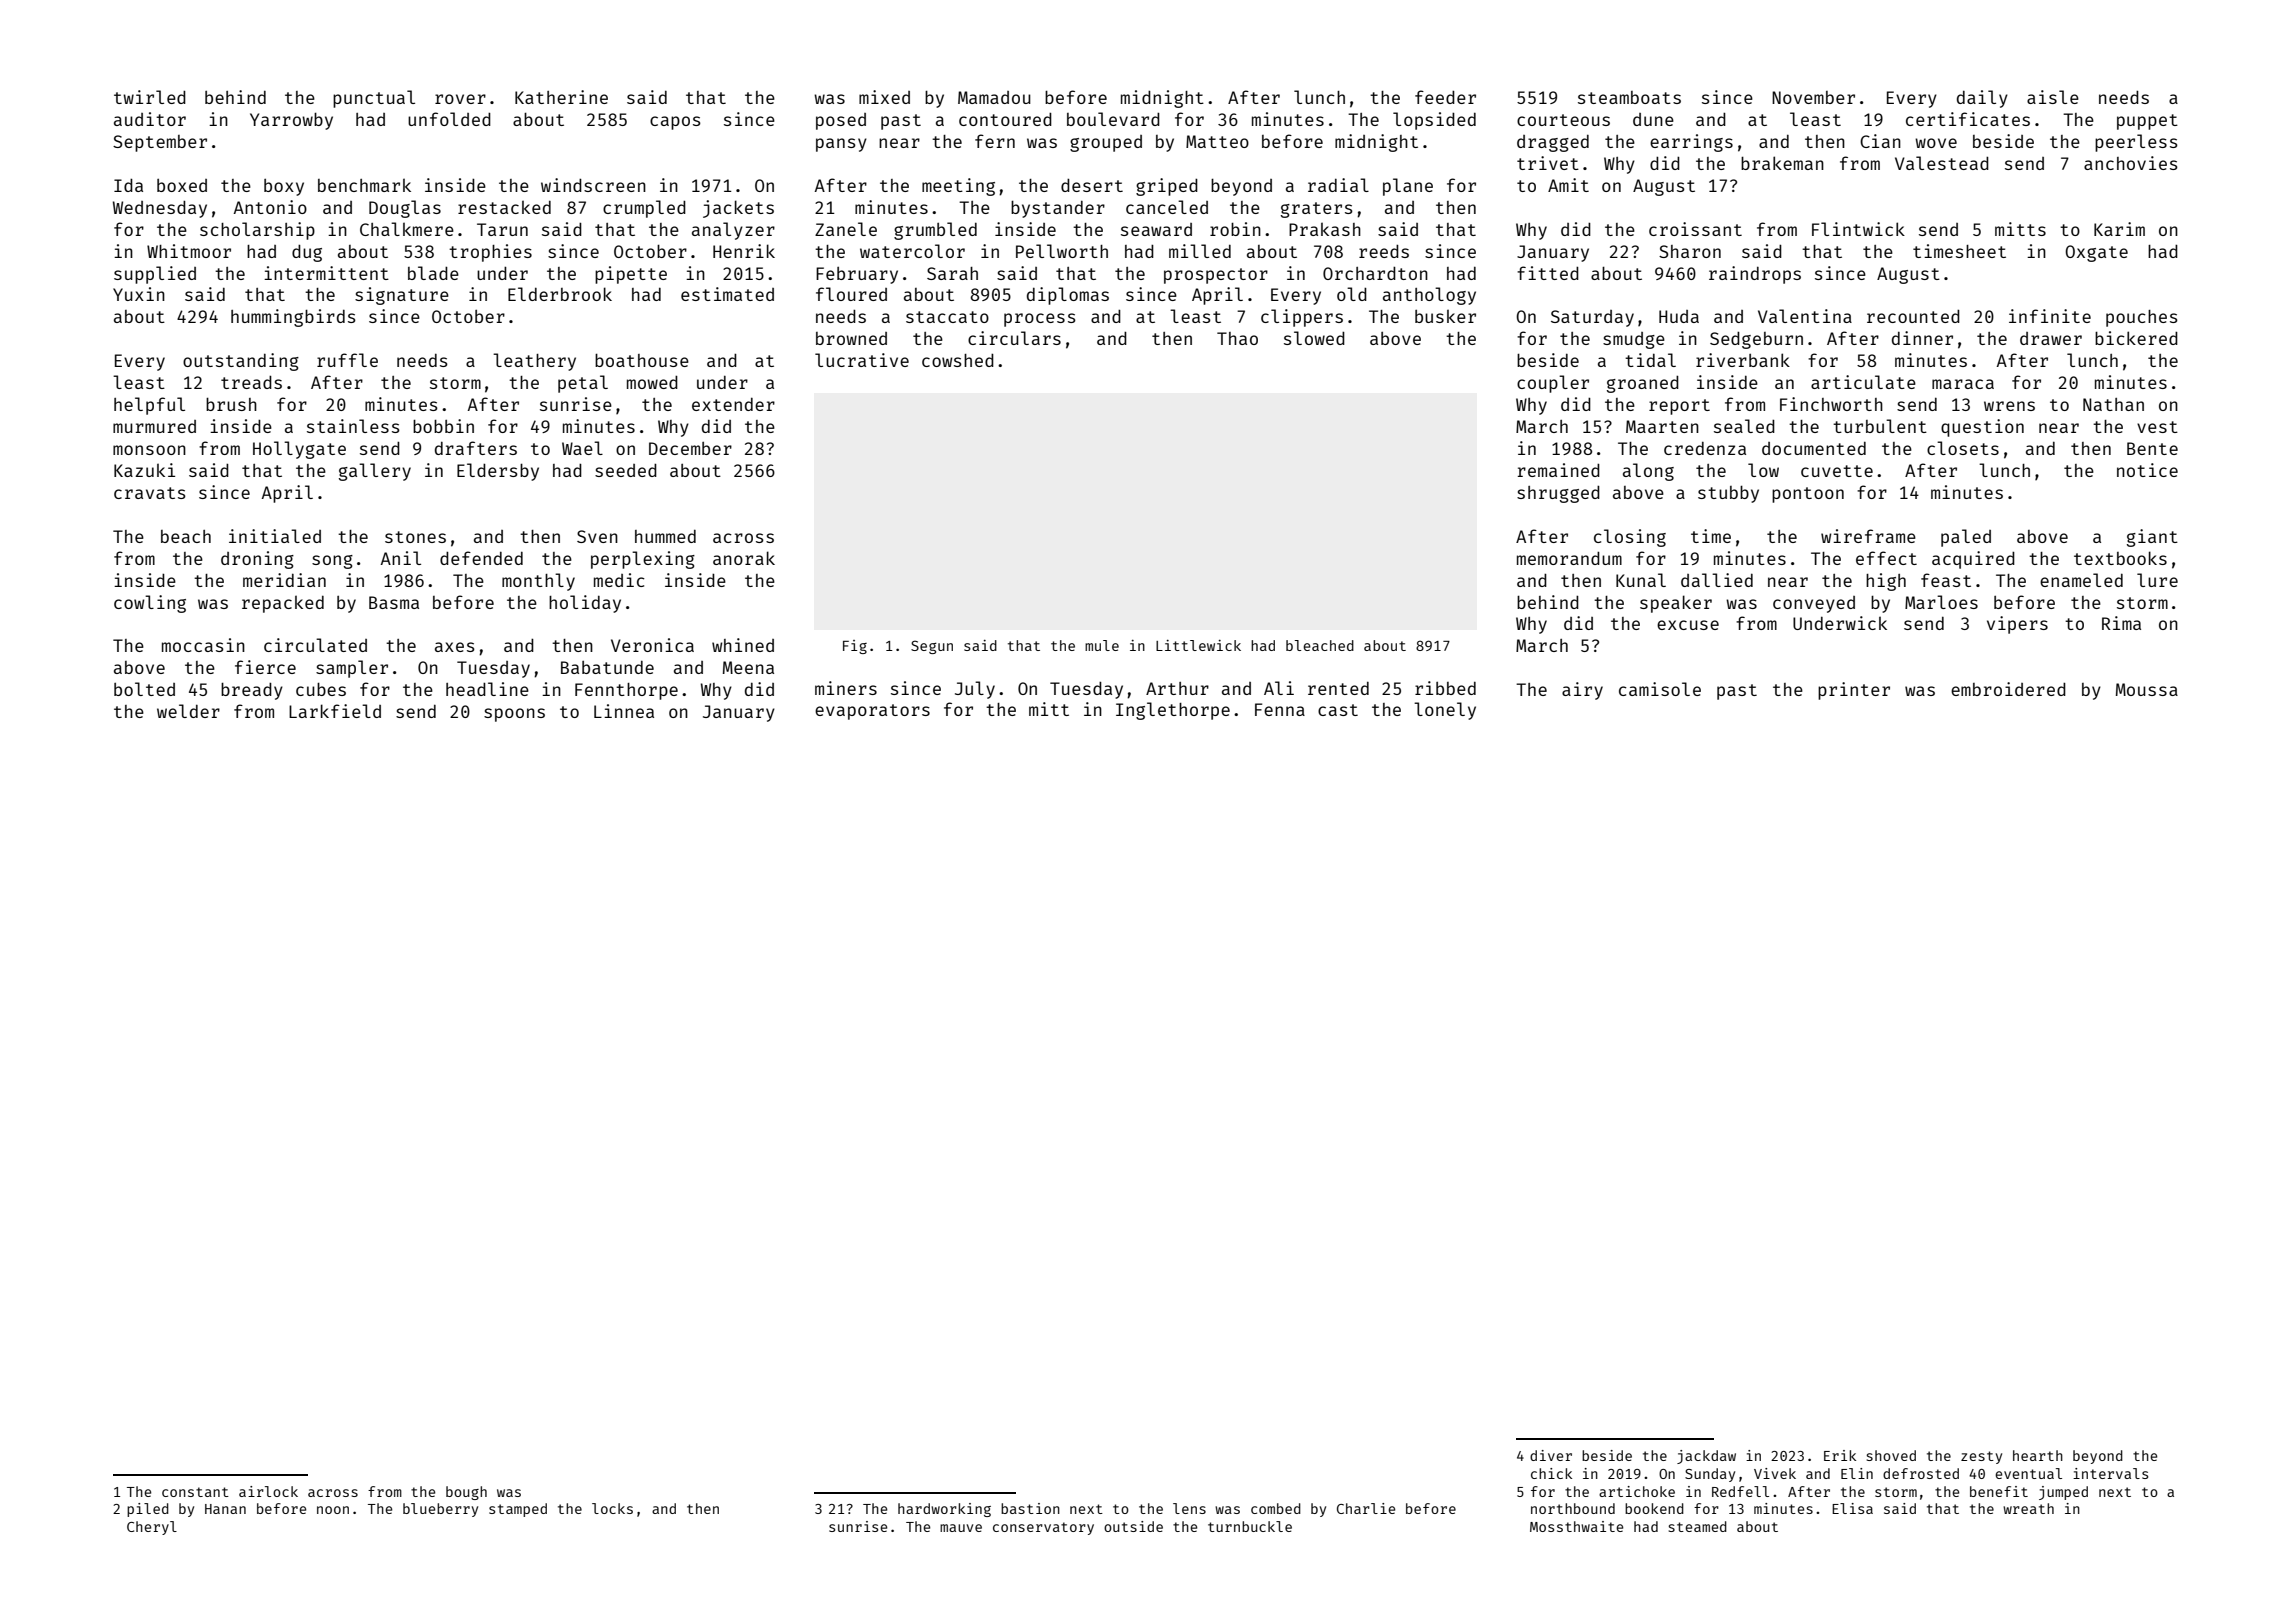 Image resolution: width=2292 pixels, height=1620 pixels. I want to click on cowling, so click(150, 604).
